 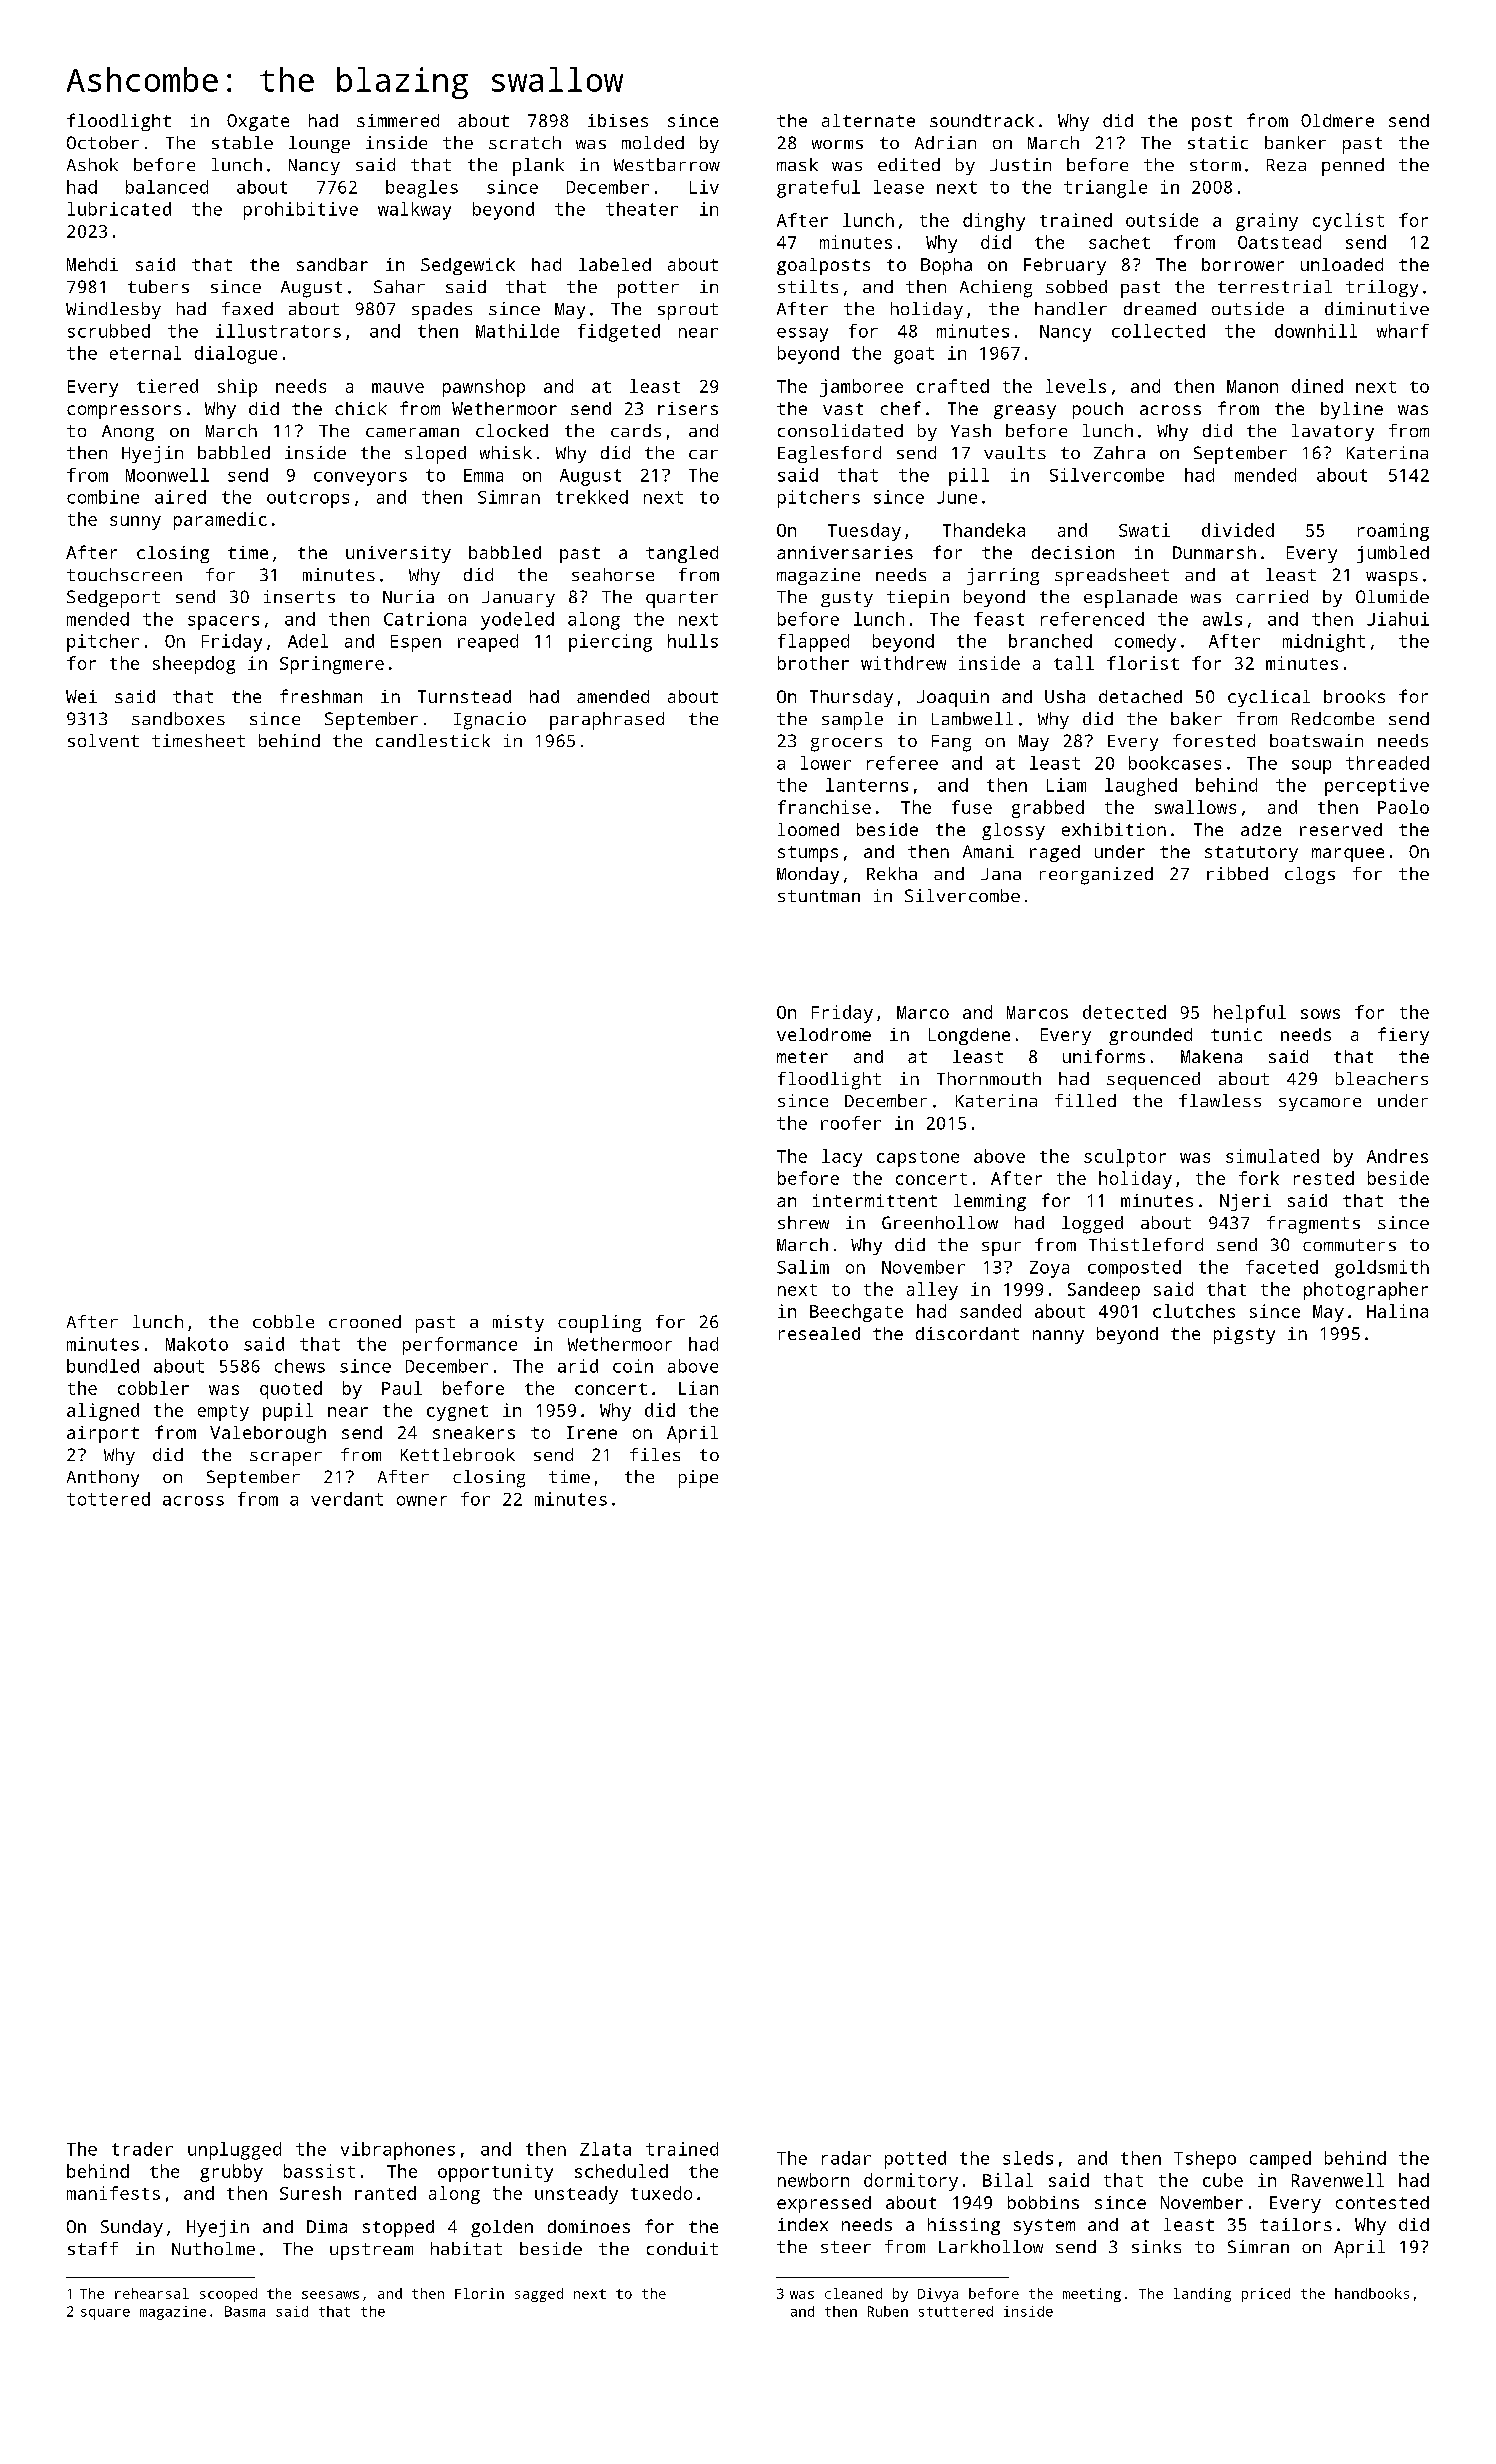 What do you see at coordinates (142, 2149) in the screenshot?
I see `trader` at bounding box center [142, 2149].
